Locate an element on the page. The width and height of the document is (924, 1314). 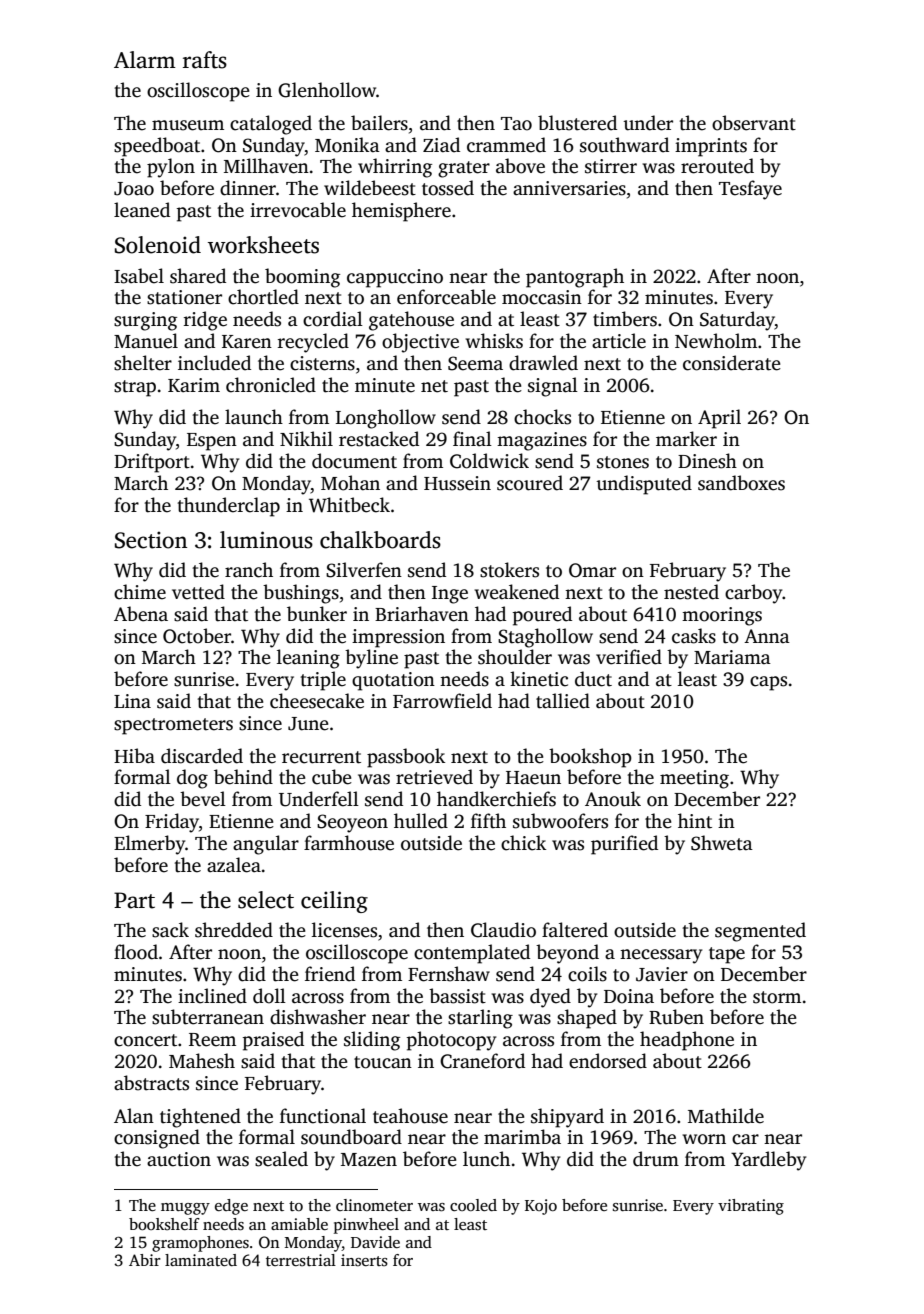
Glenhollow is located at coordinates (327, 90).
